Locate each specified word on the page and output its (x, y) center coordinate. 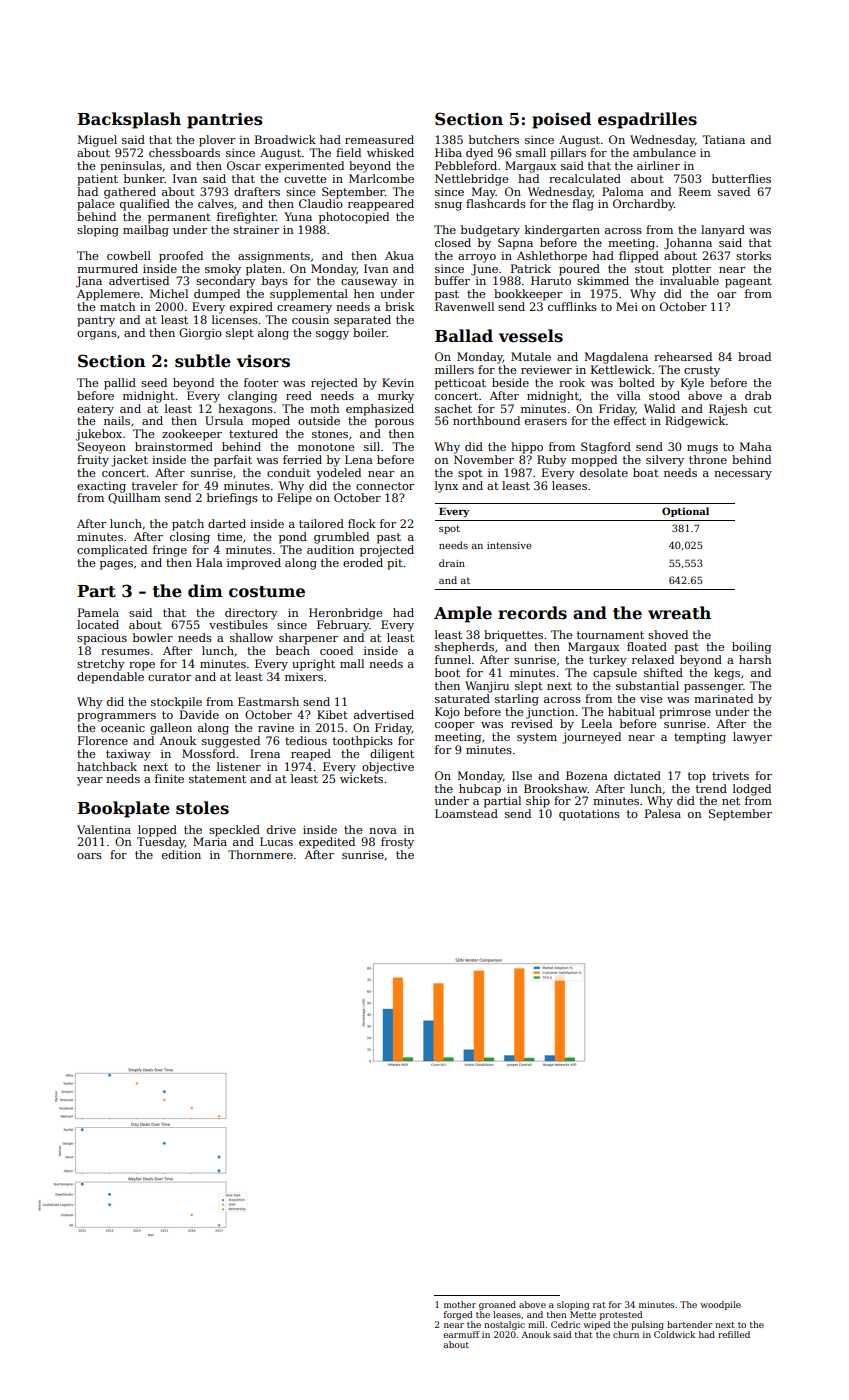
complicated (112, 551)
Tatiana (723, 139)
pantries (225, 121)
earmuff (461, 1334)
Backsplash (129, 120)
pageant (748, 282)
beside (510, 382)
